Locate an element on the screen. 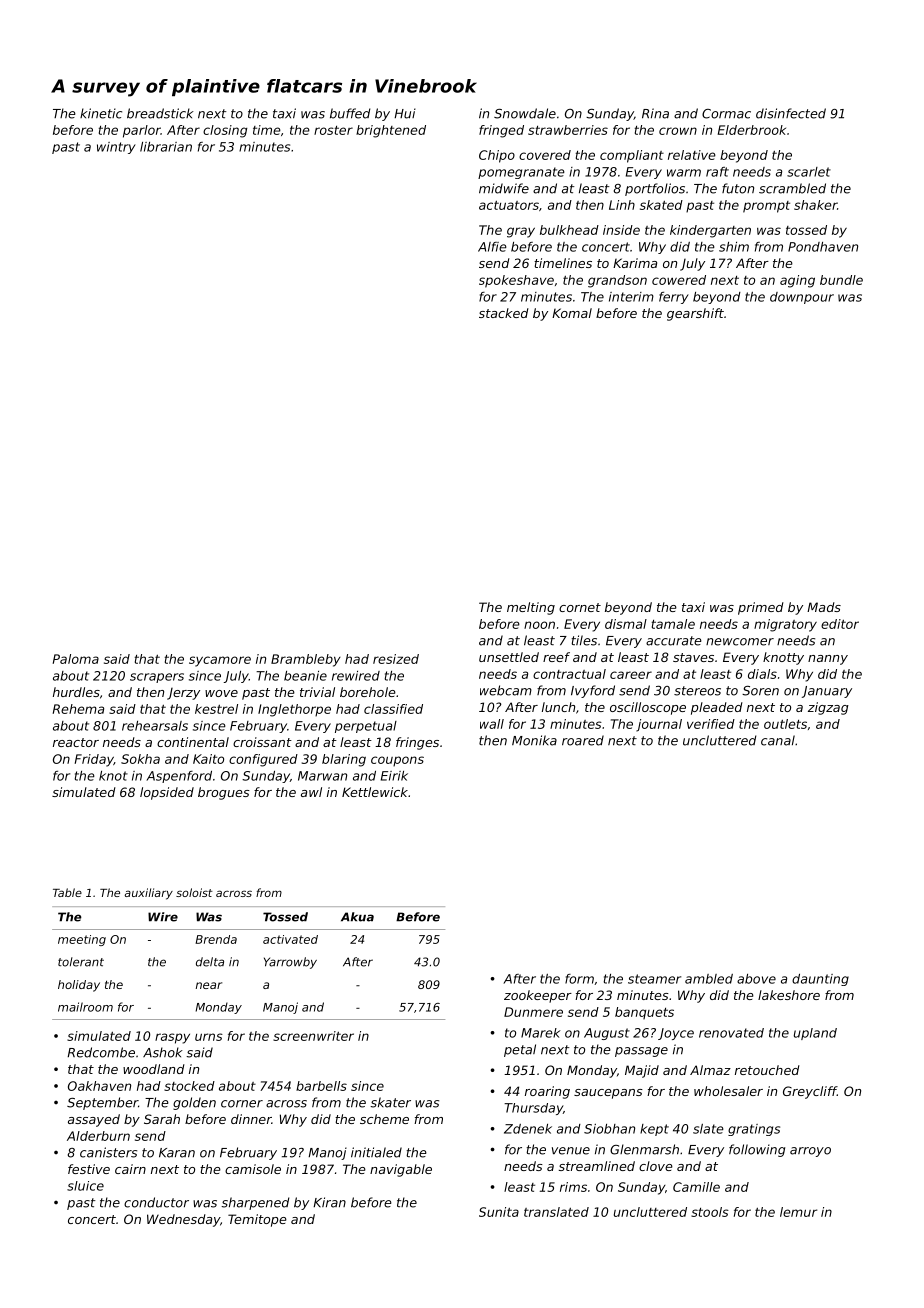 The width and height of the screenshot is (924, 1308). disinfected is located at coordinates (791, 113).
